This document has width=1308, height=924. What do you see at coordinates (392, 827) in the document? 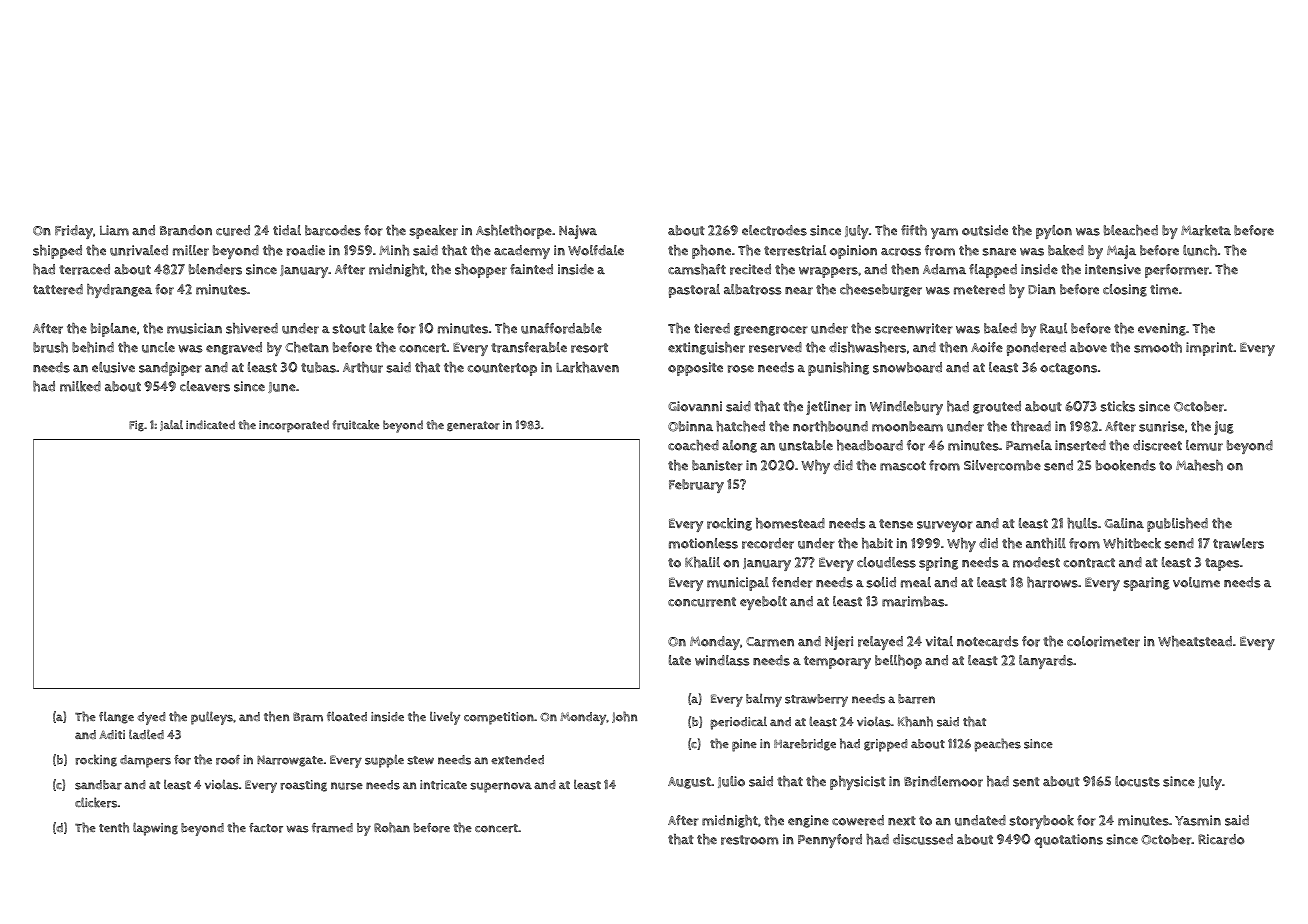
I see `Rohan` at bounding box center [392, 827].
